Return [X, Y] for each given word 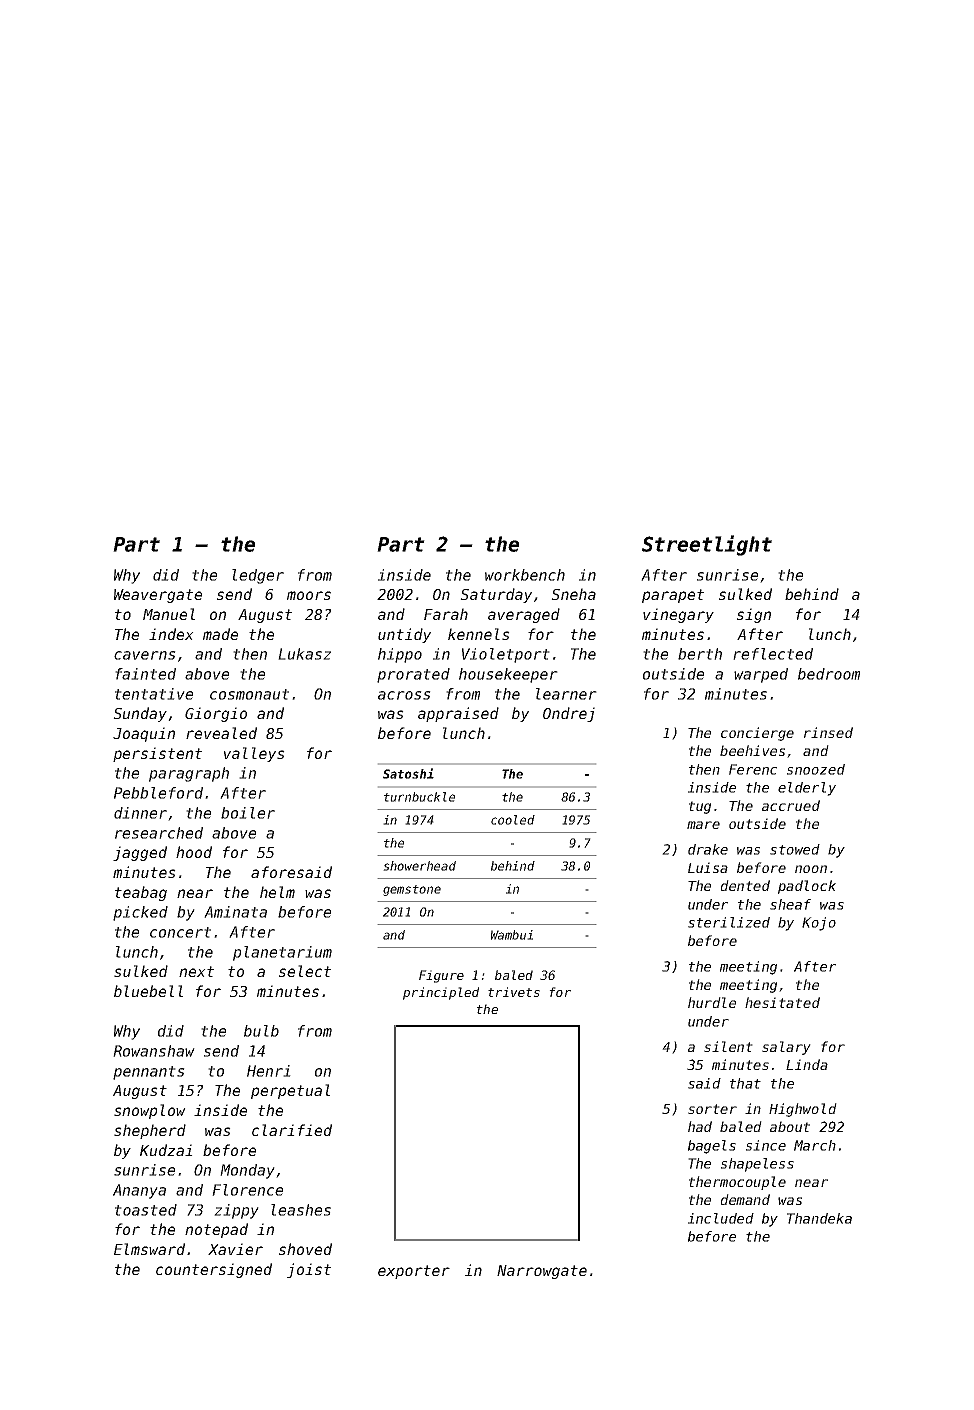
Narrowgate [542, 1272]
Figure [441, 976]
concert [180, 932]
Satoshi [408, 773]
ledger [258, 576]
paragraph [189, 774]
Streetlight [707, 545]
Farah [446, 614]
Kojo [819, 924]
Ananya [139, 1191]
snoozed [816, 769]
